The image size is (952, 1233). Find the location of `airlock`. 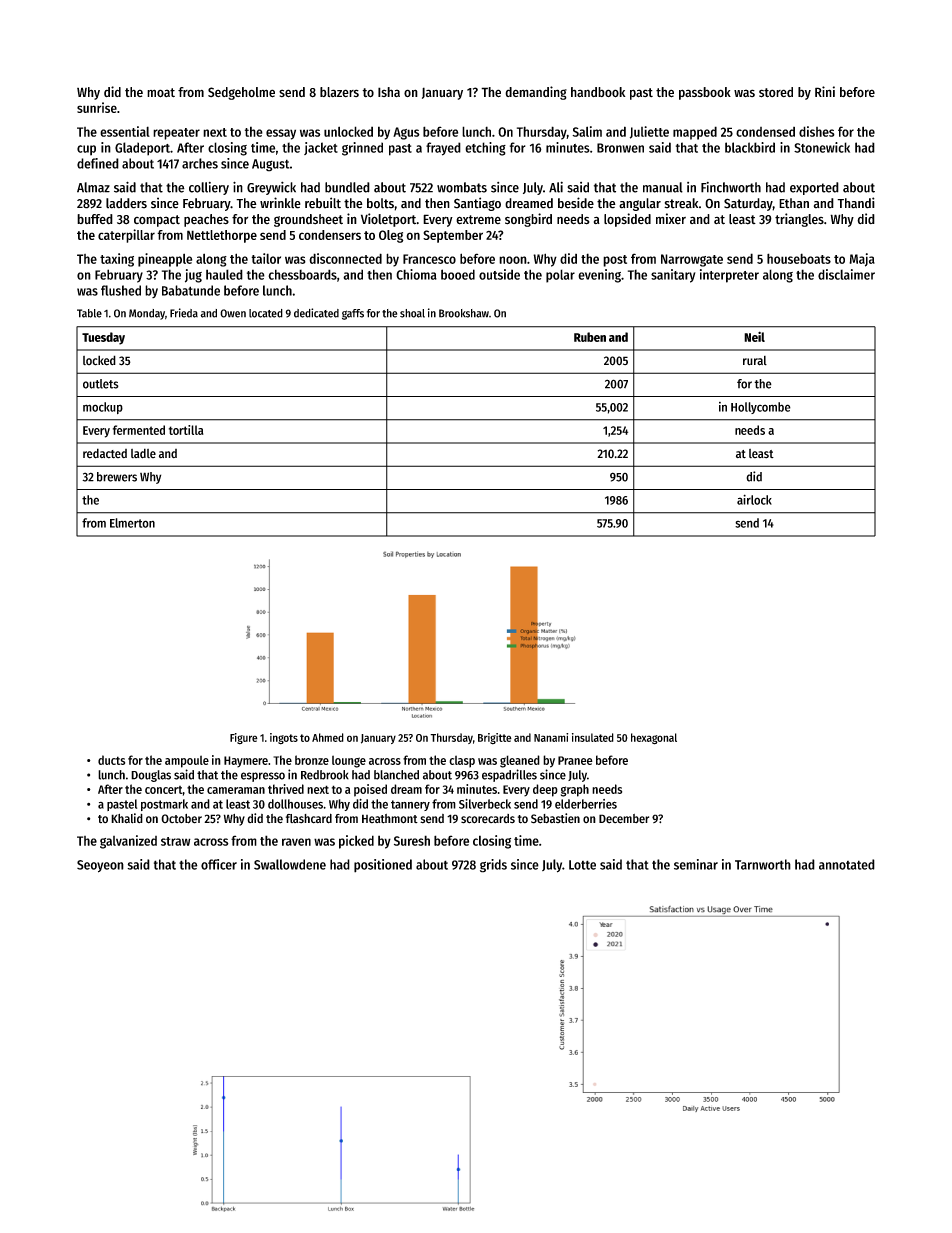

airlock is located at coordinates (754, 499).
